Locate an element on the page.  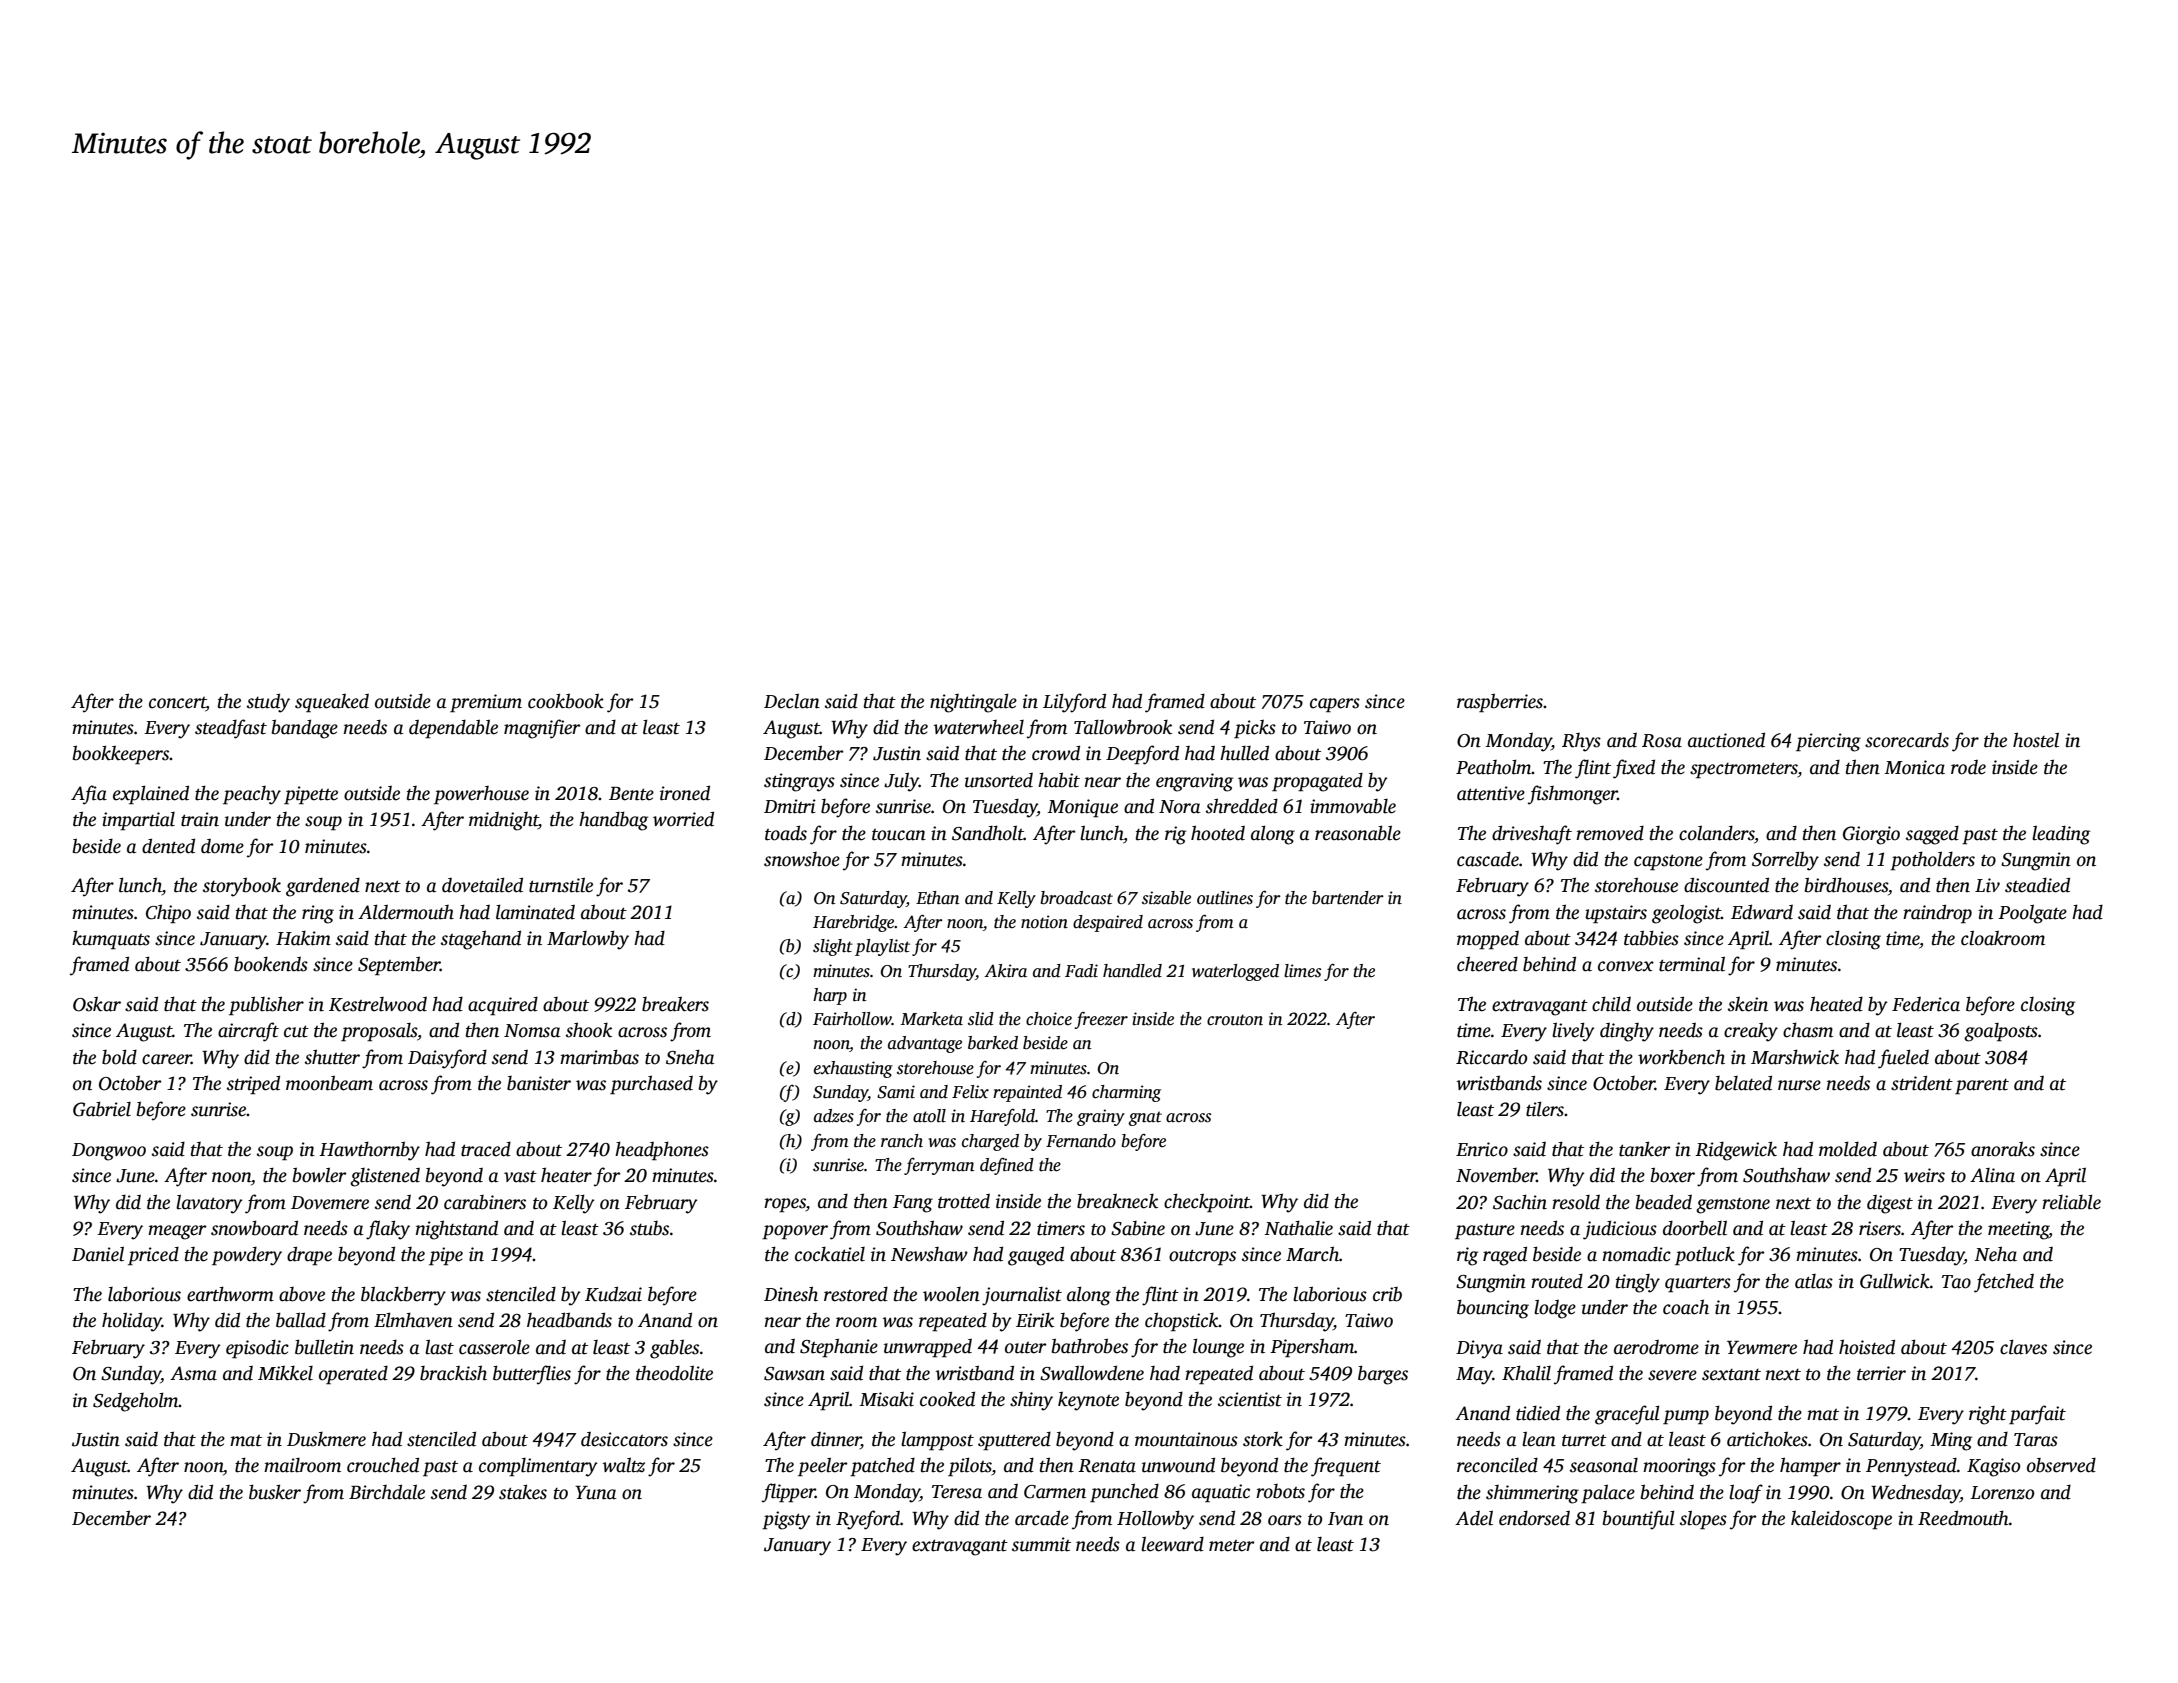
barges is located at coordinates (1383, 1375).
